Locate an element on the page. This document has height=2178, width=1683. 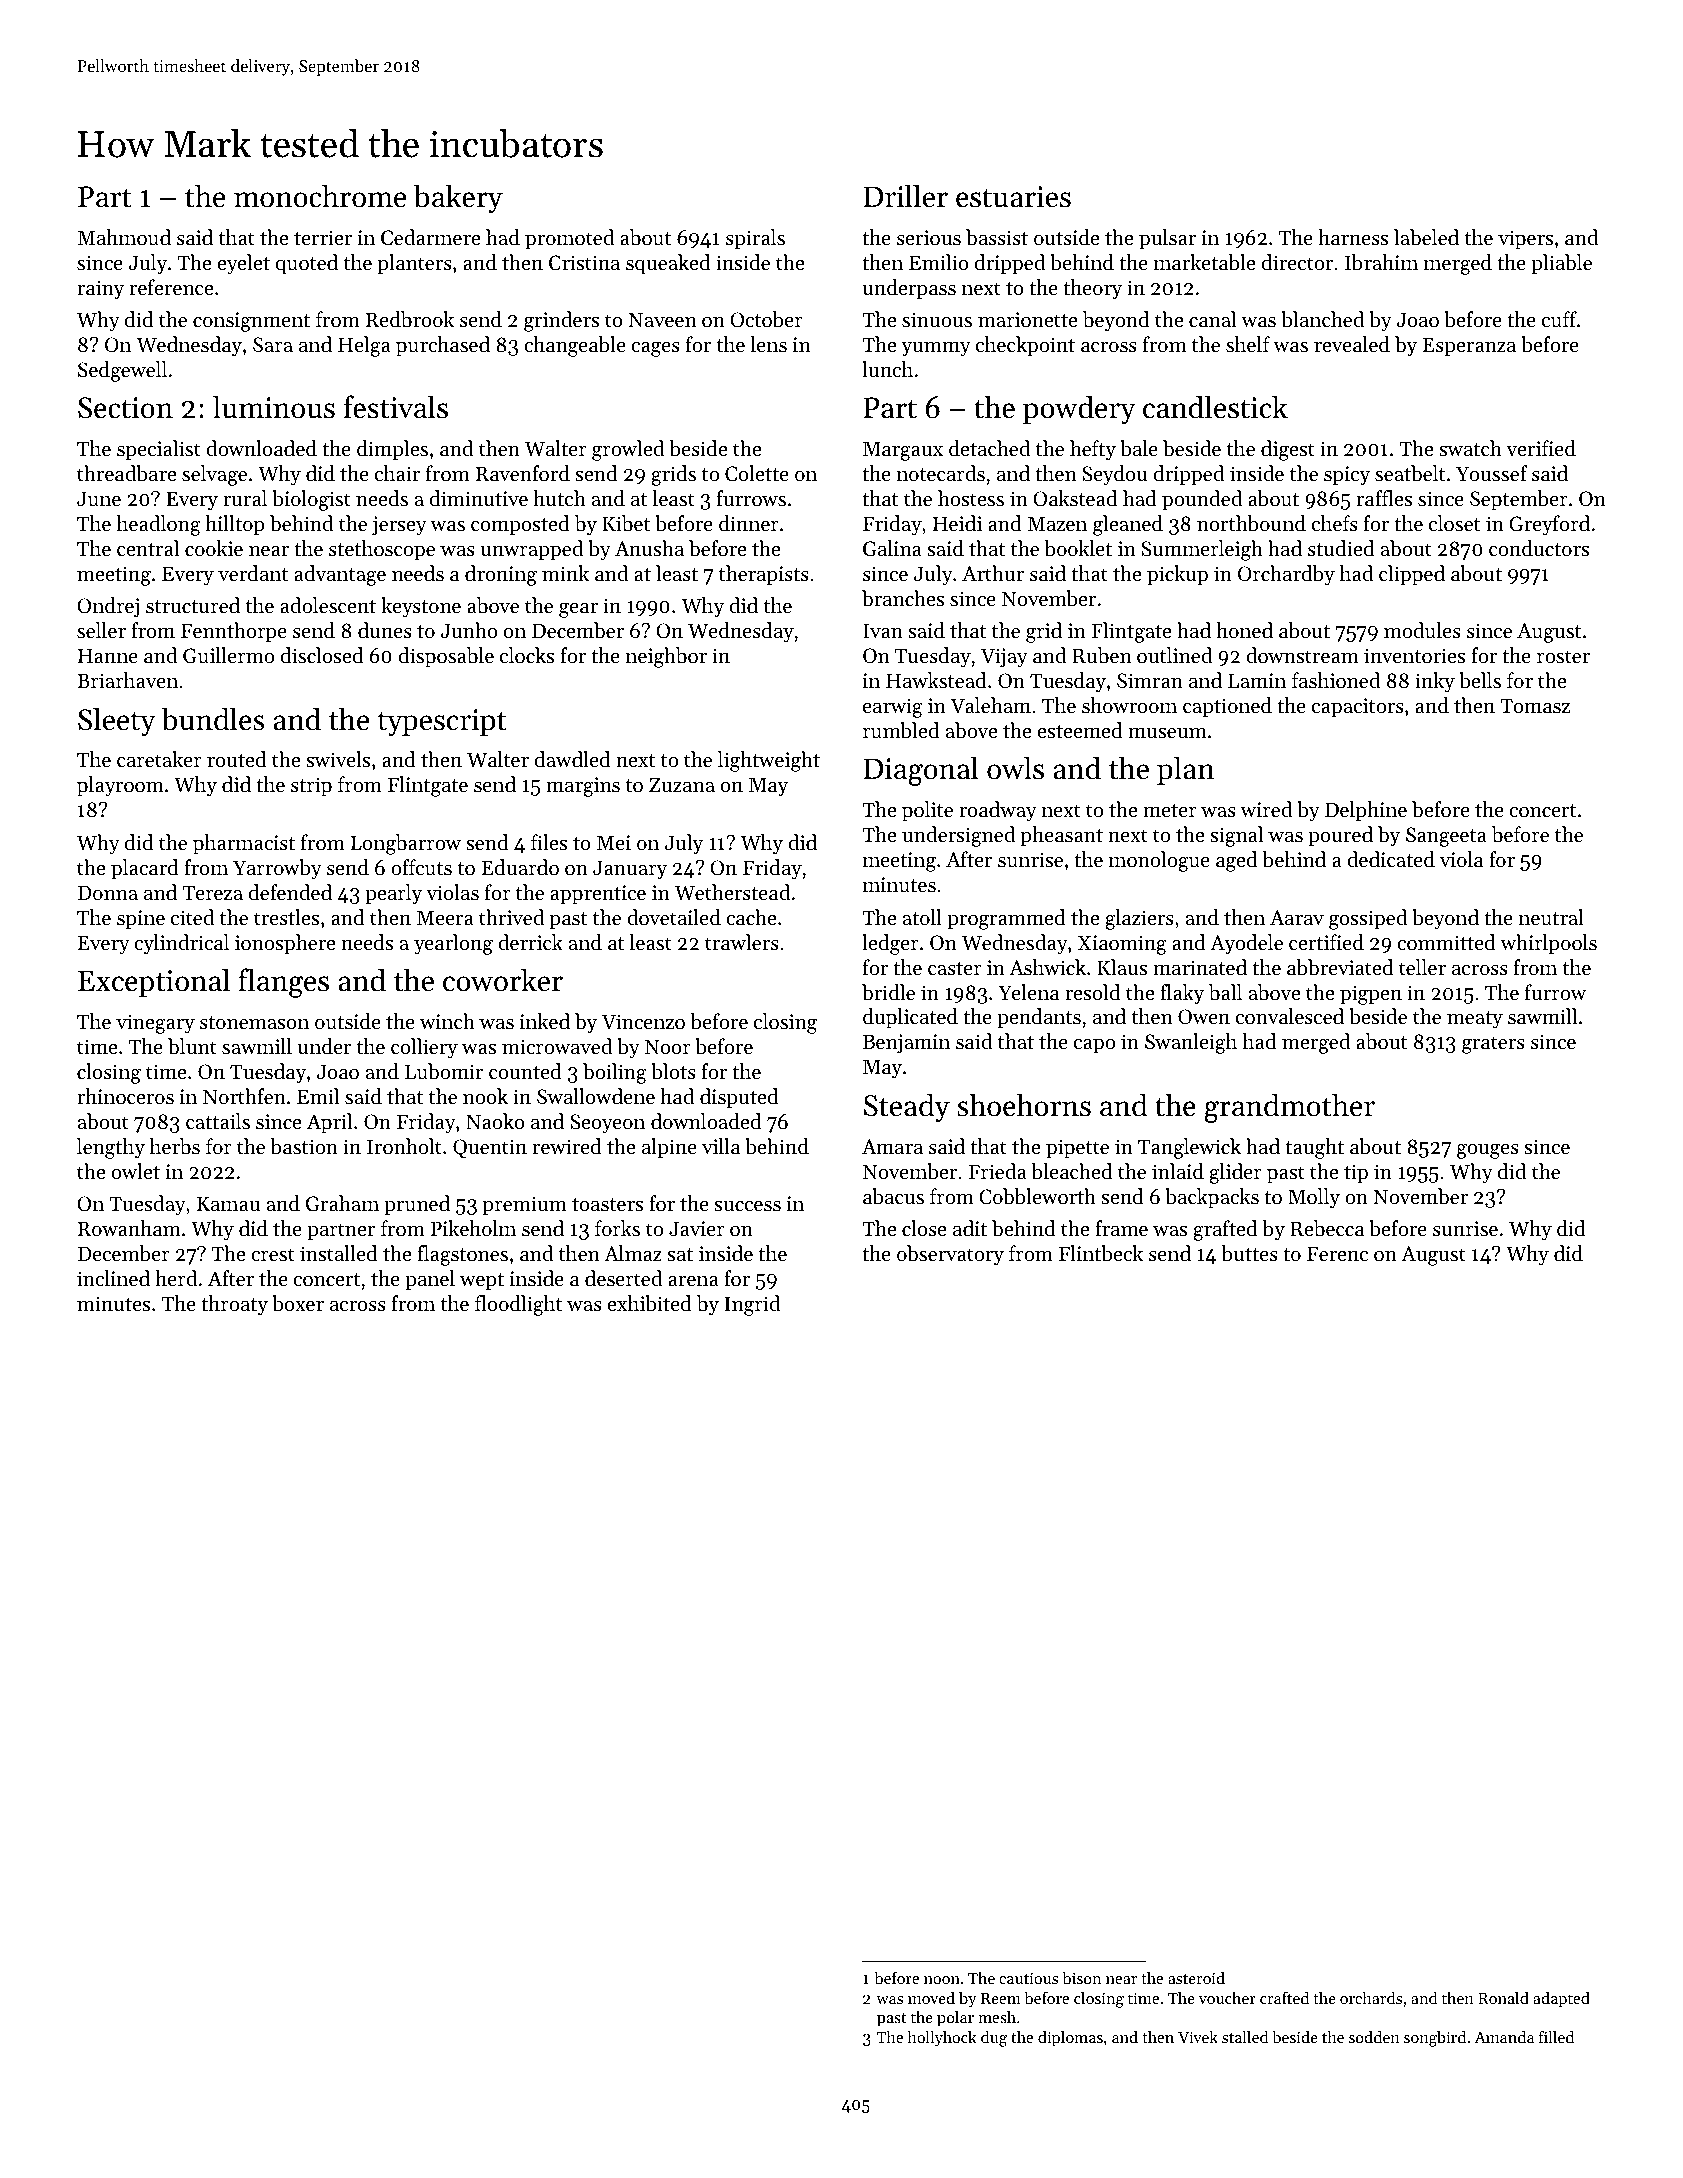
atoll is located at coordinates (922, 917).
